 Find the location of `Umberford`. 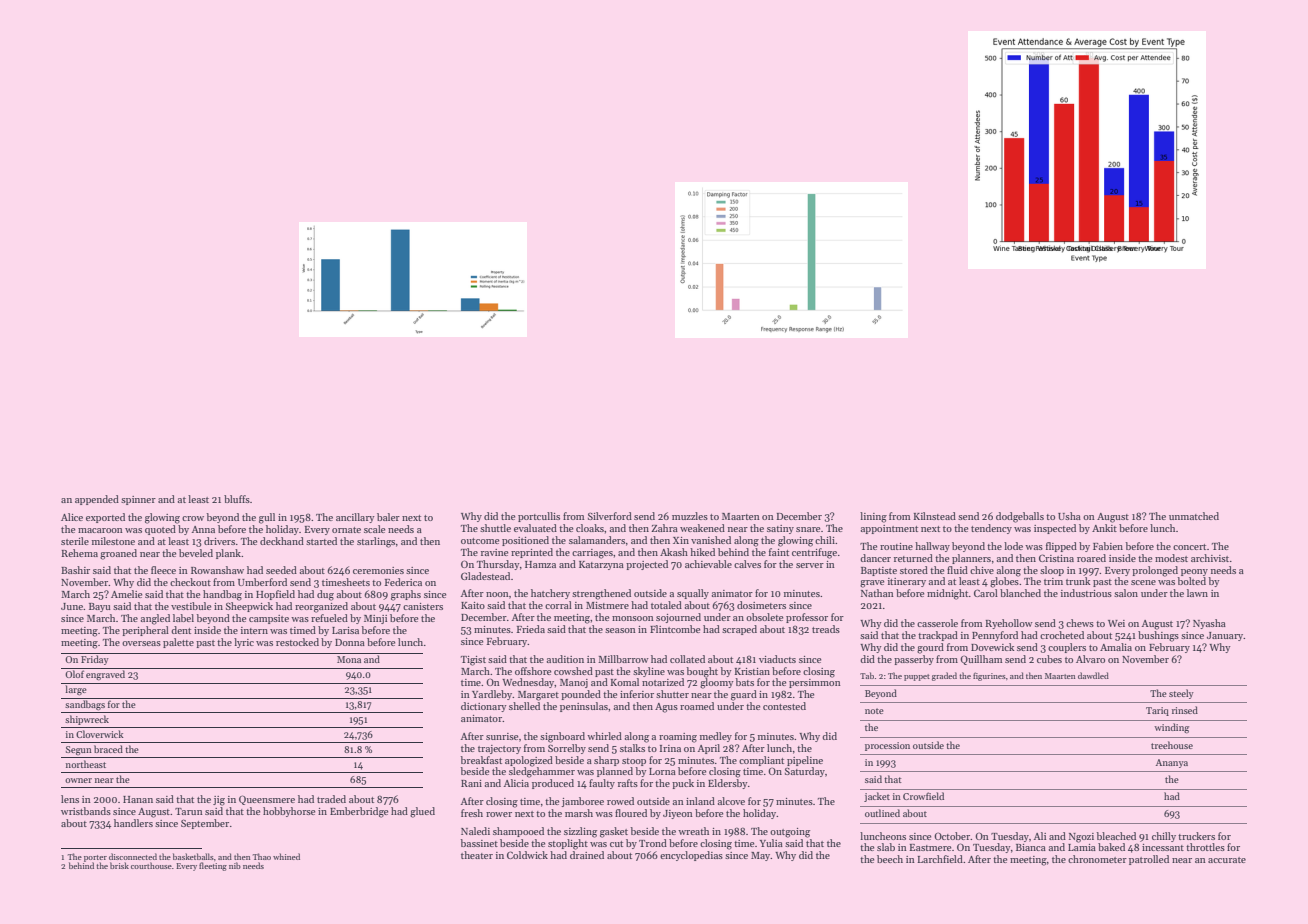

Umberford is located at coordinates (262, 582).
